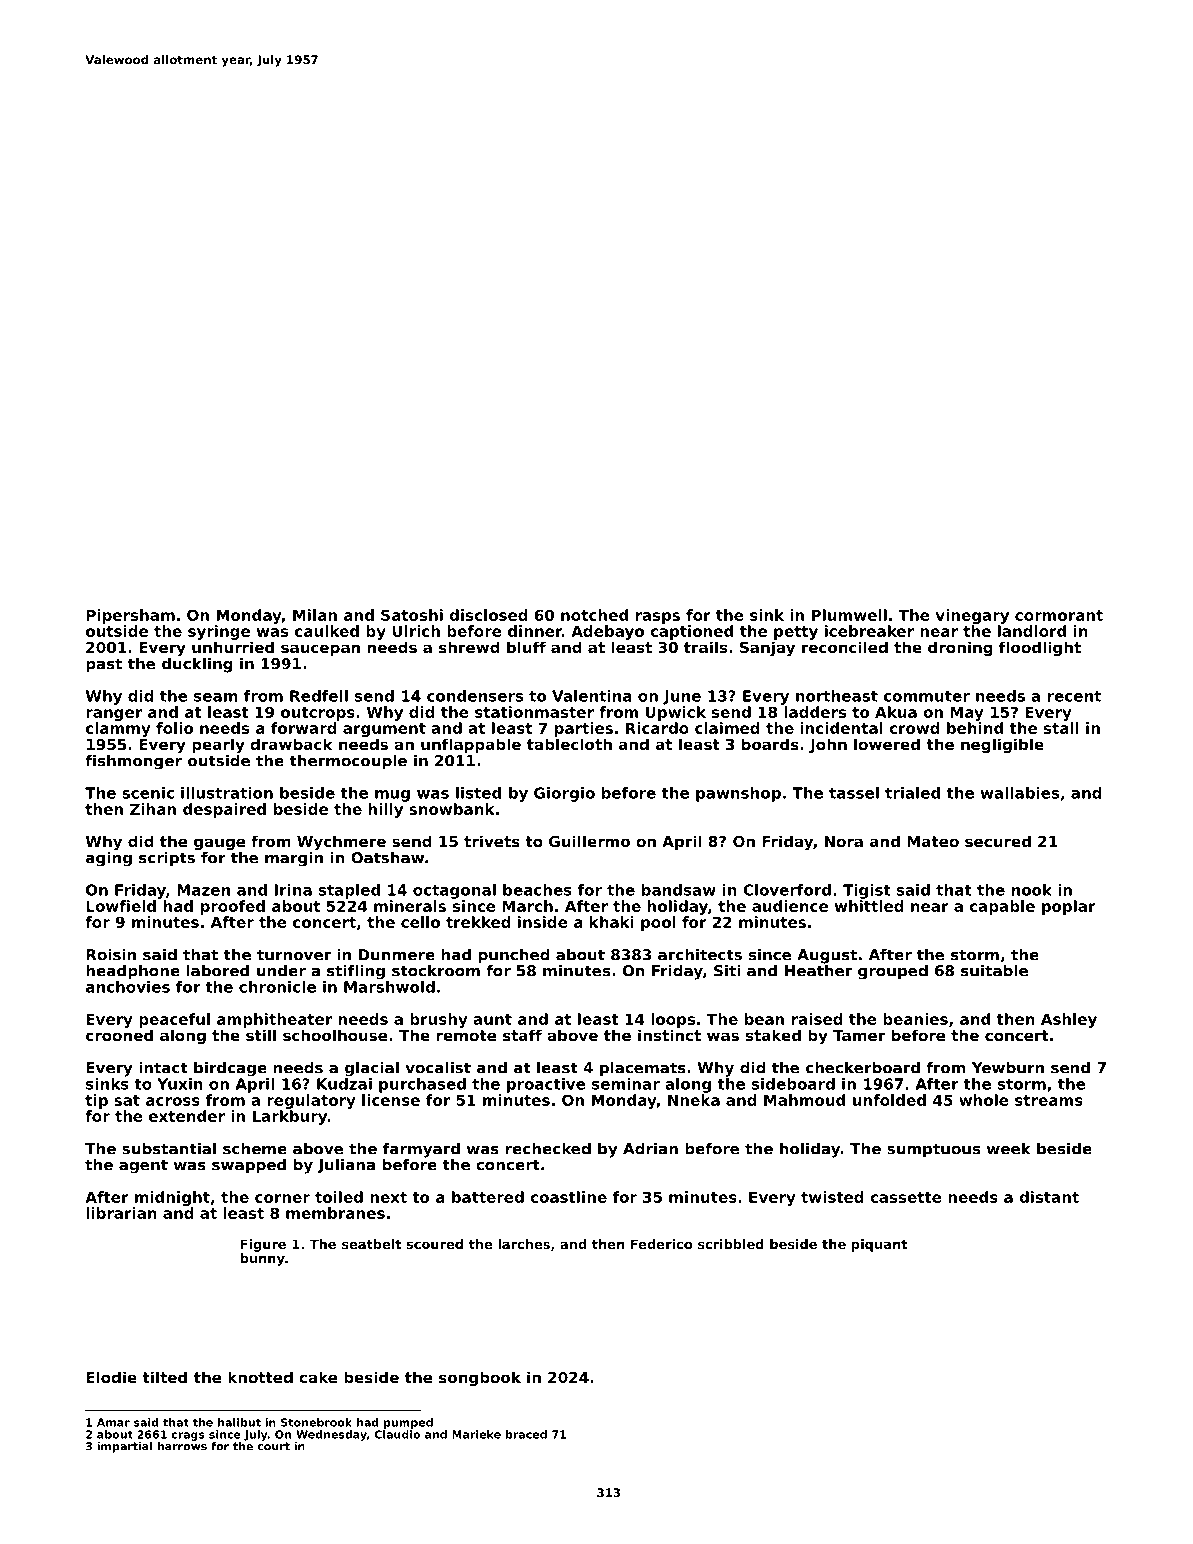  Describe the element at coordinates (1061, 728) in the screenshot. I see `stall` at that location.
